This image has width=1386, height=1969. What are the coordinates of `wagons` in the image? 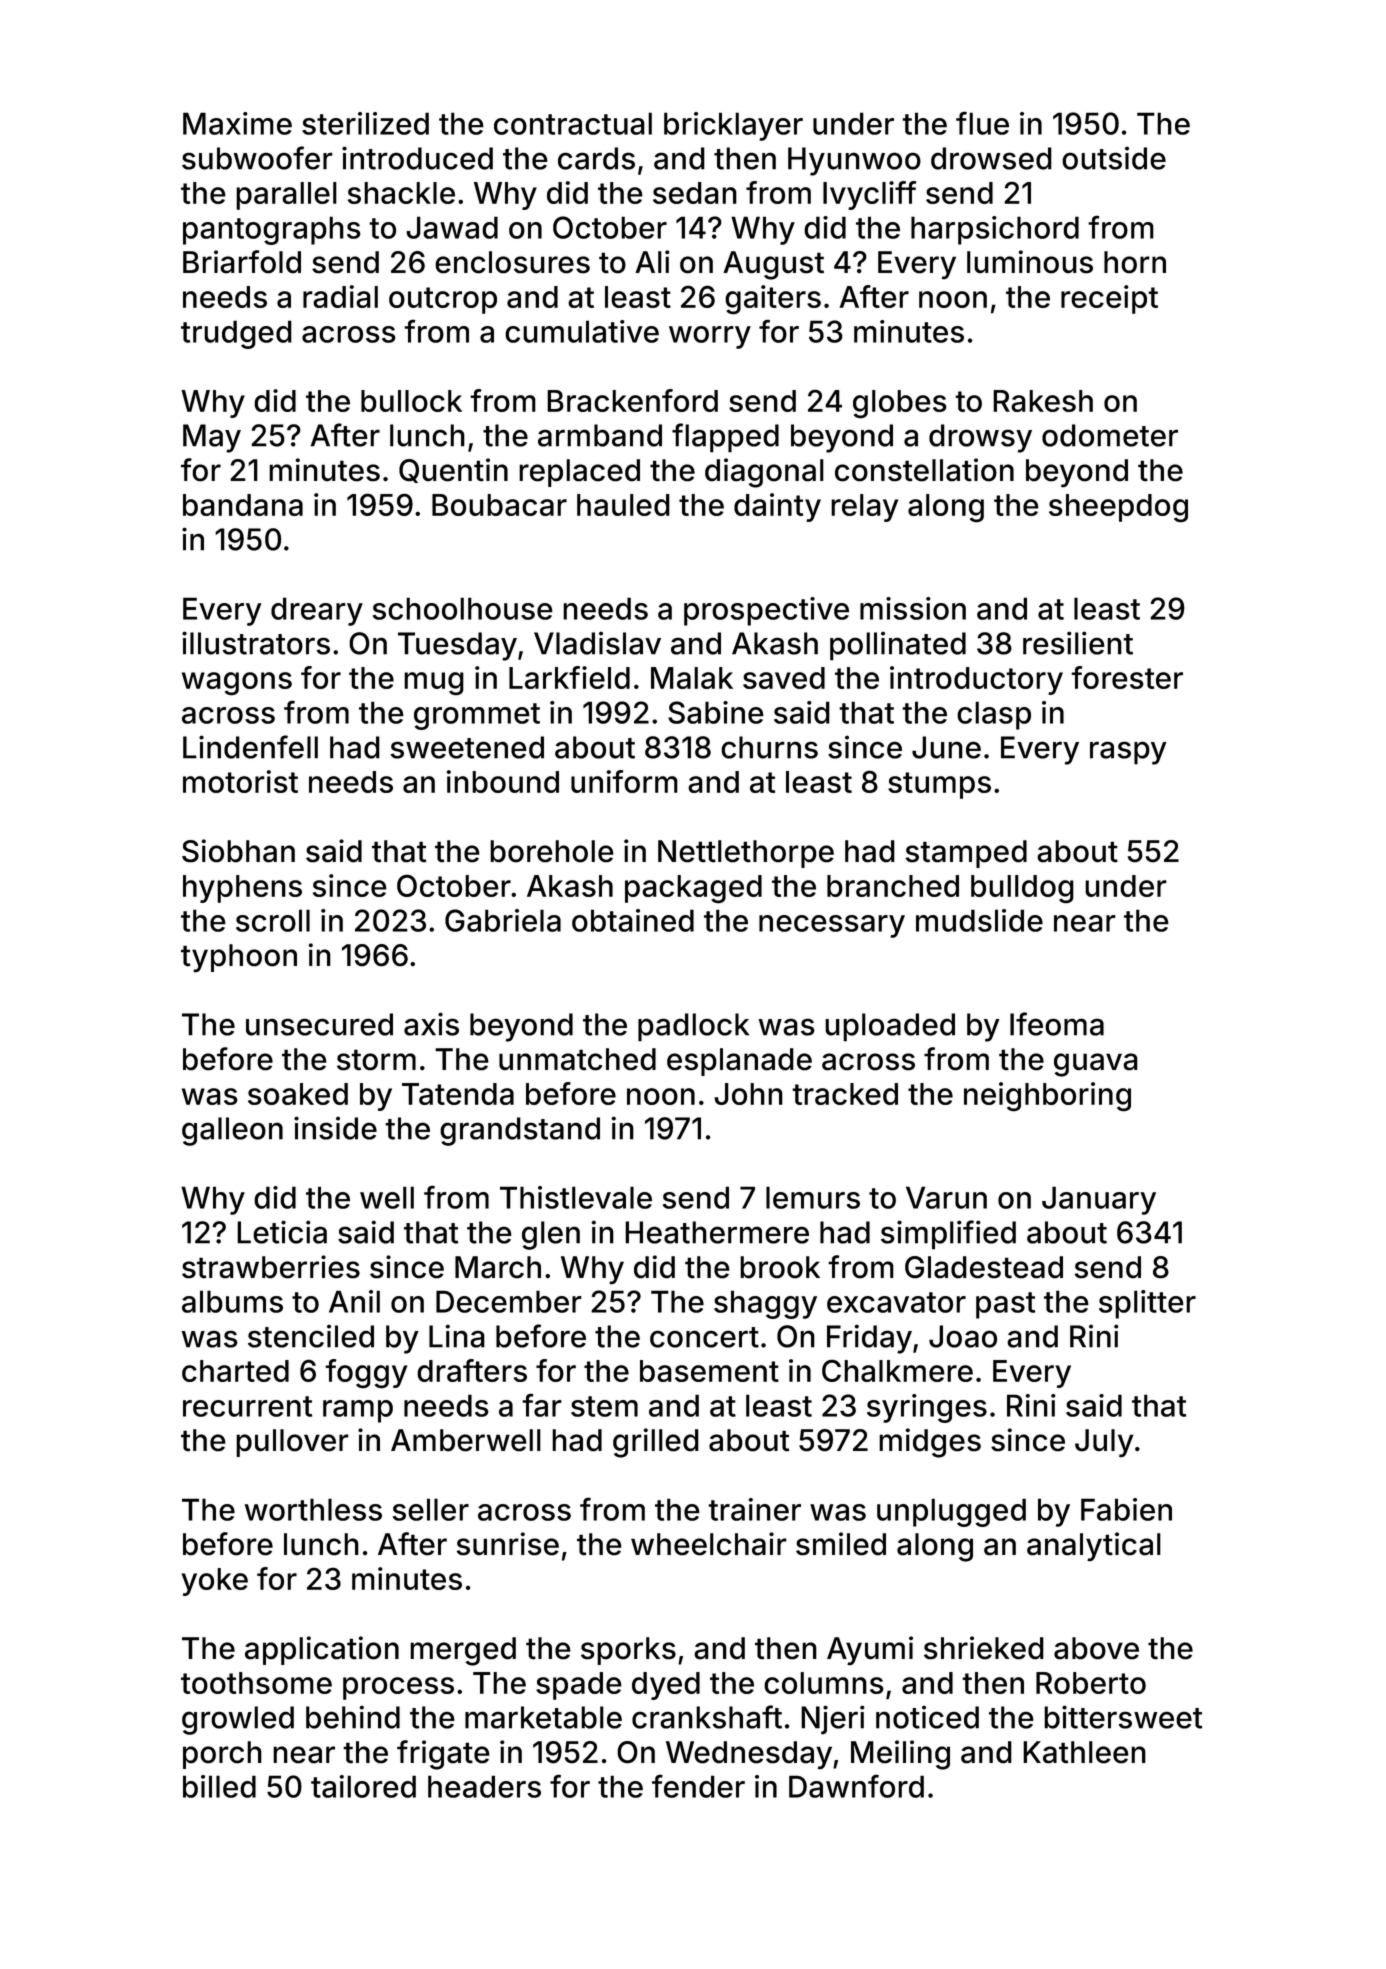 It's located at (237, 684).
